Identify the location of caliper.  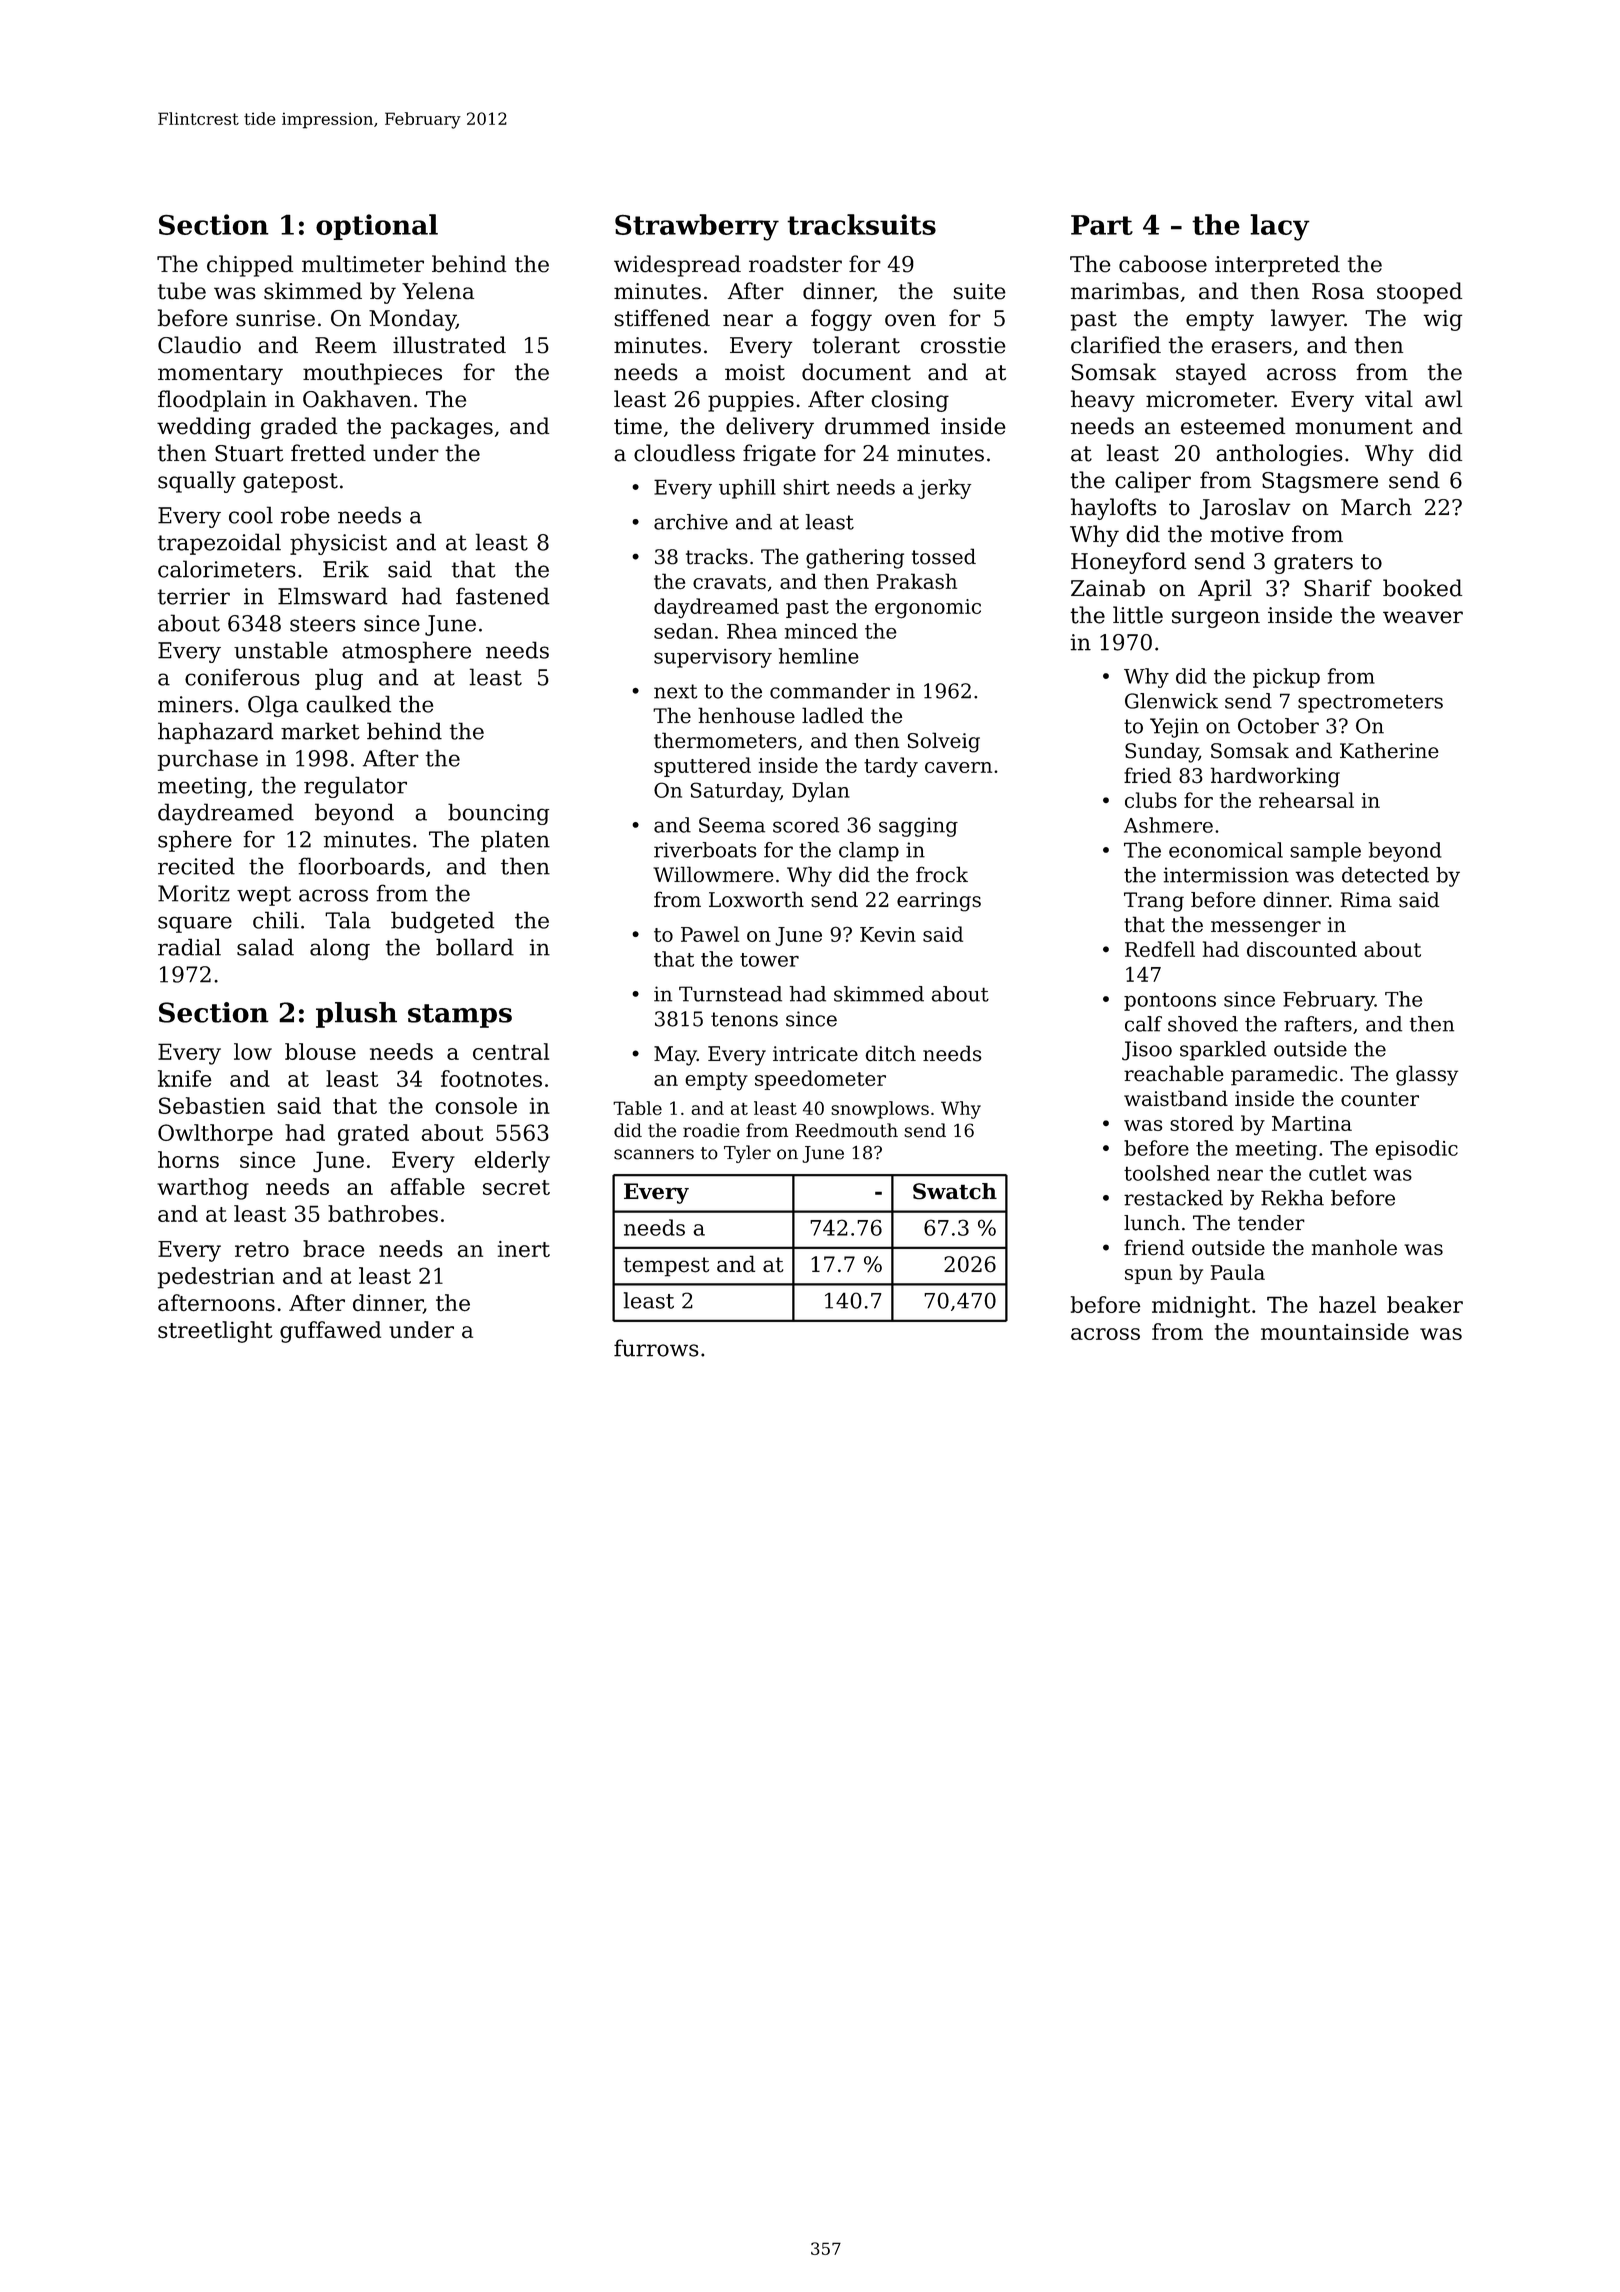
(1153, 482).
